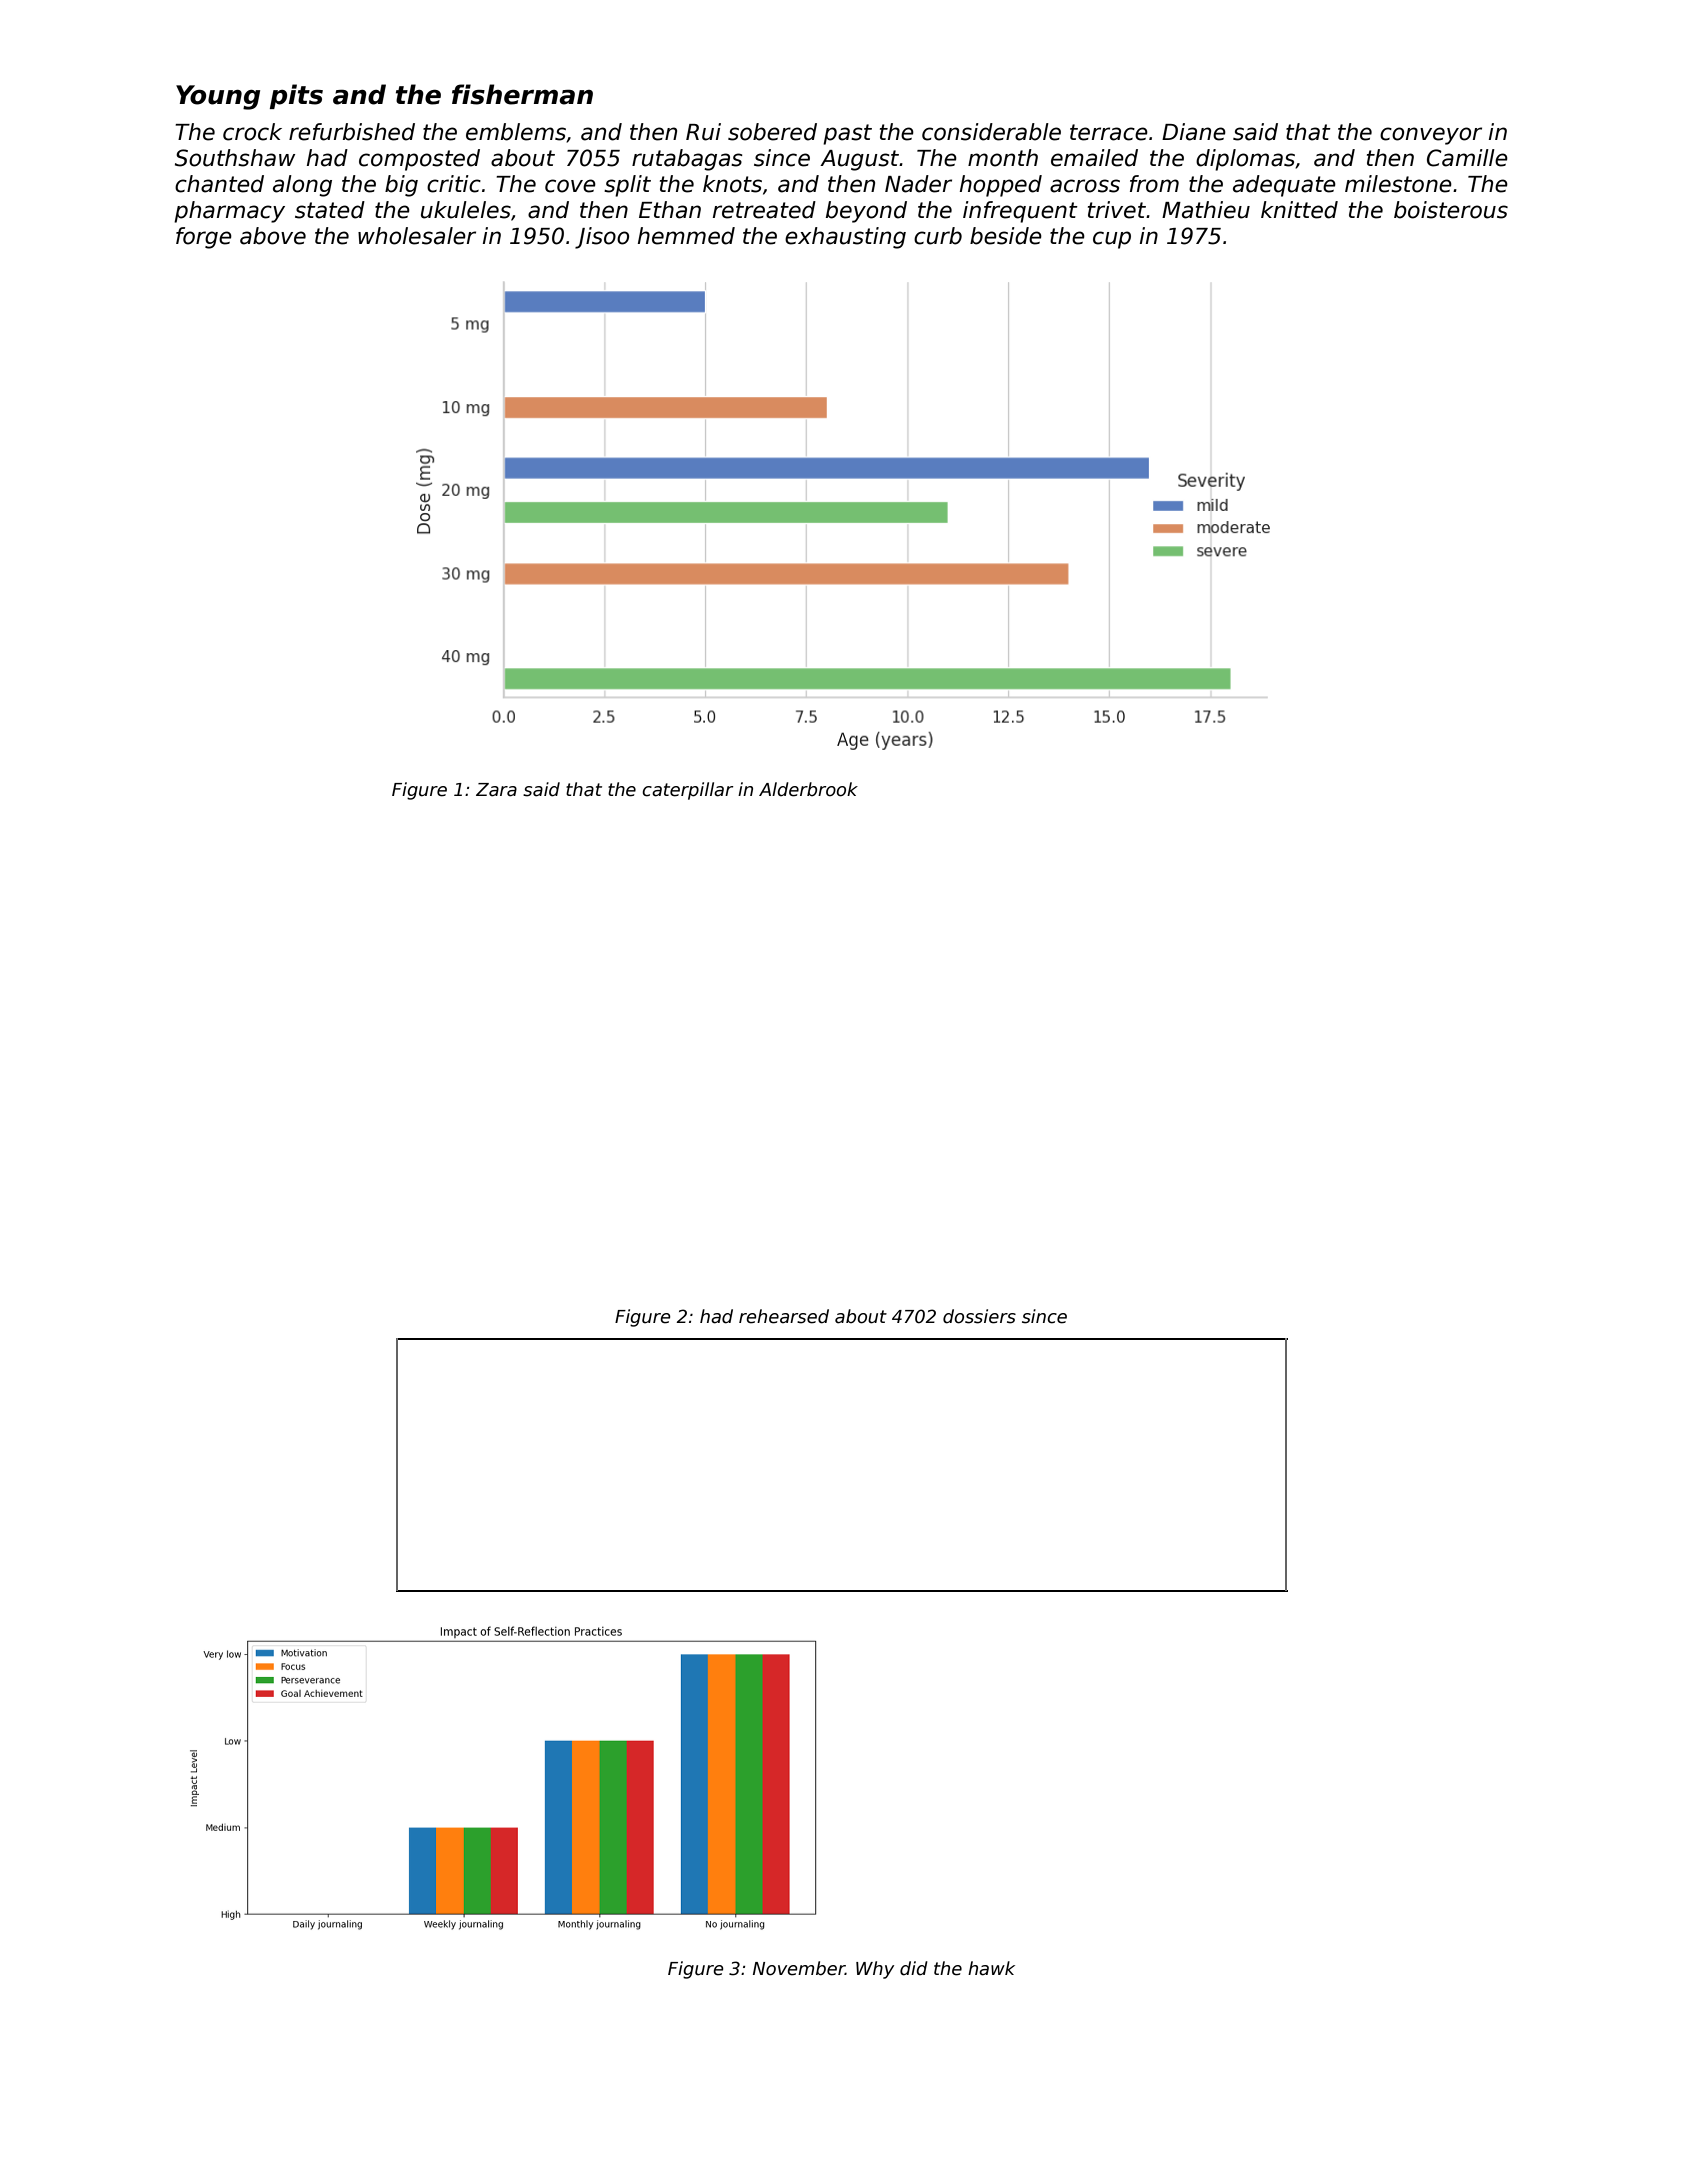 This screenshot has width=1683, height=2178. Describe the element at coordinates (784, 1316) in the screenshot. I see `rehearsed` at that location.
